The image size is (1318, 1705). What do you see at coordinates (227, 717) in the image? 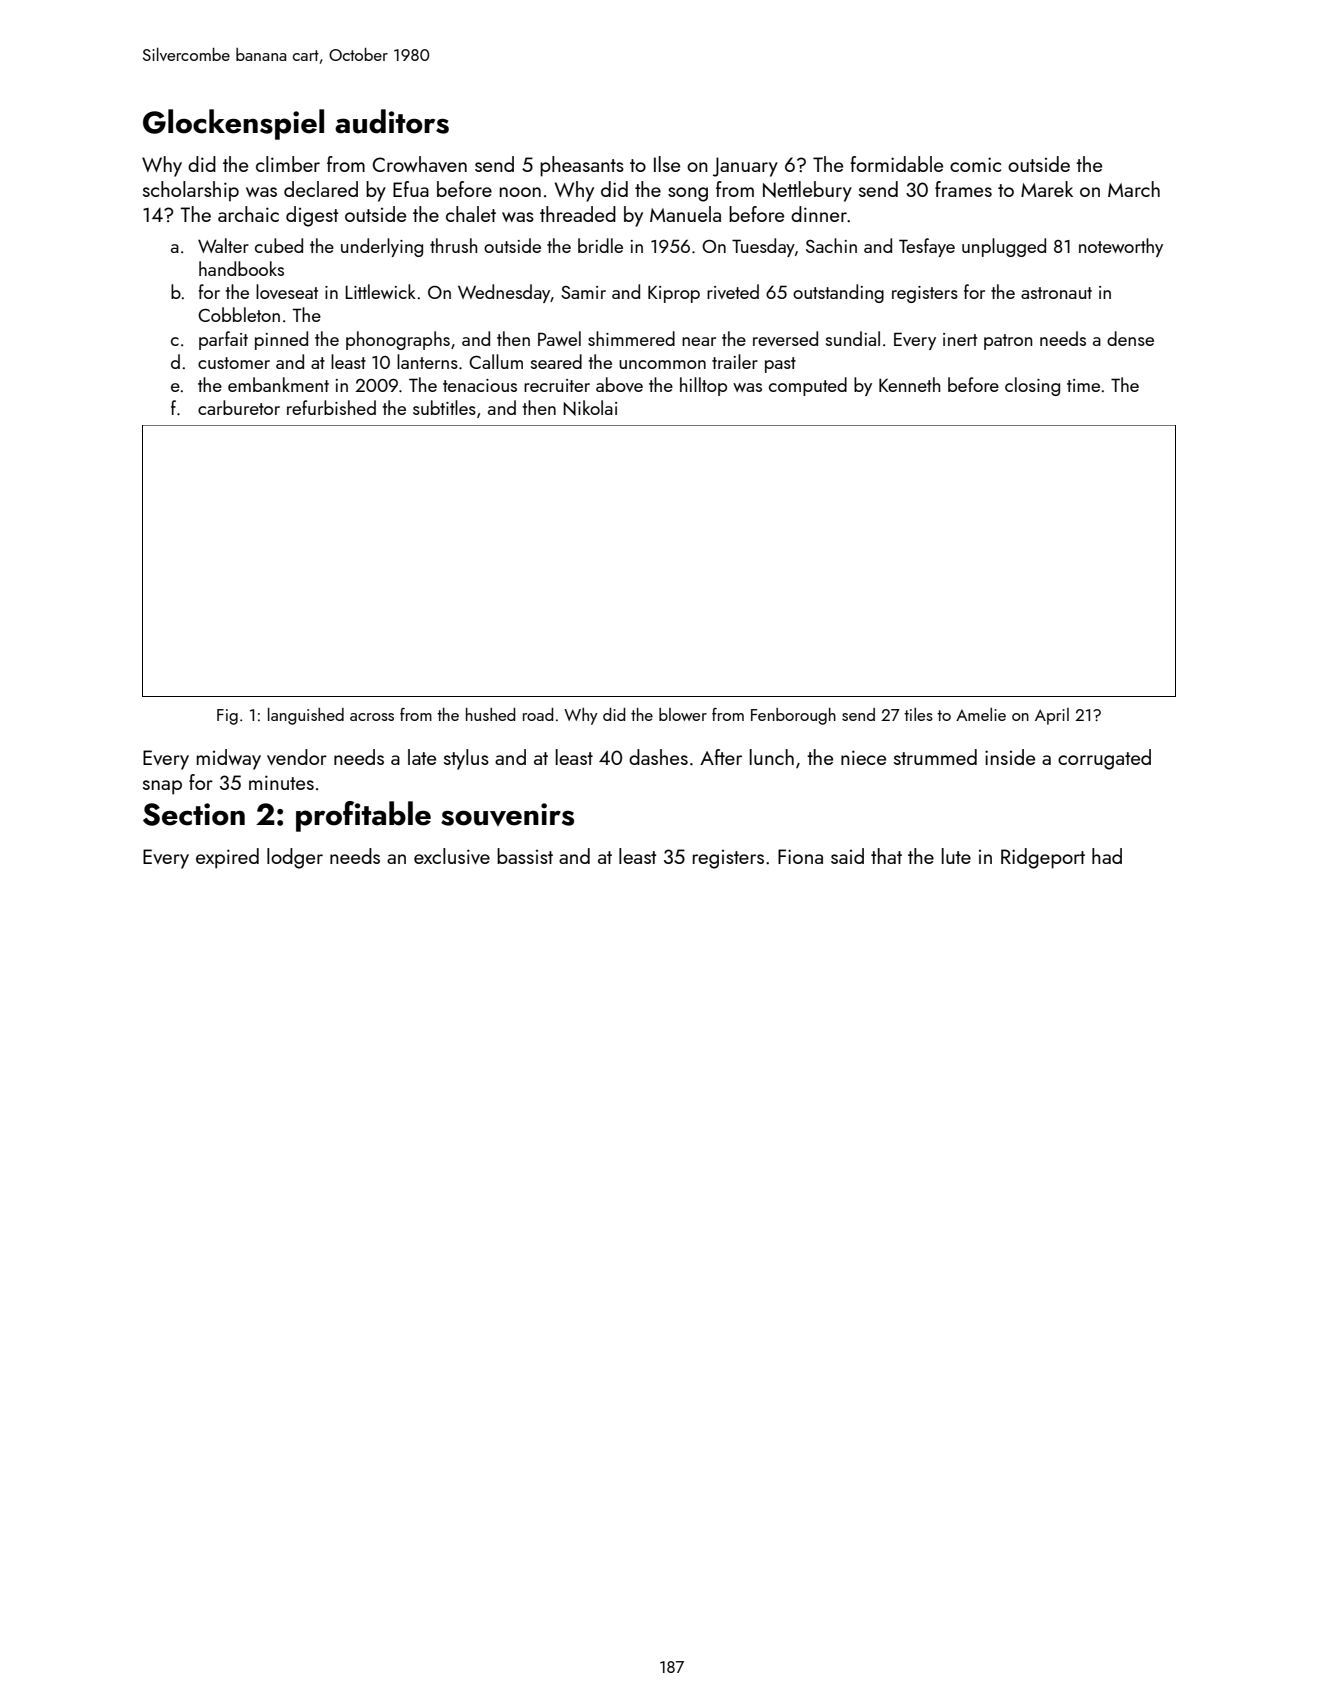
I see `Fig` at bounding box center [227, 717].
